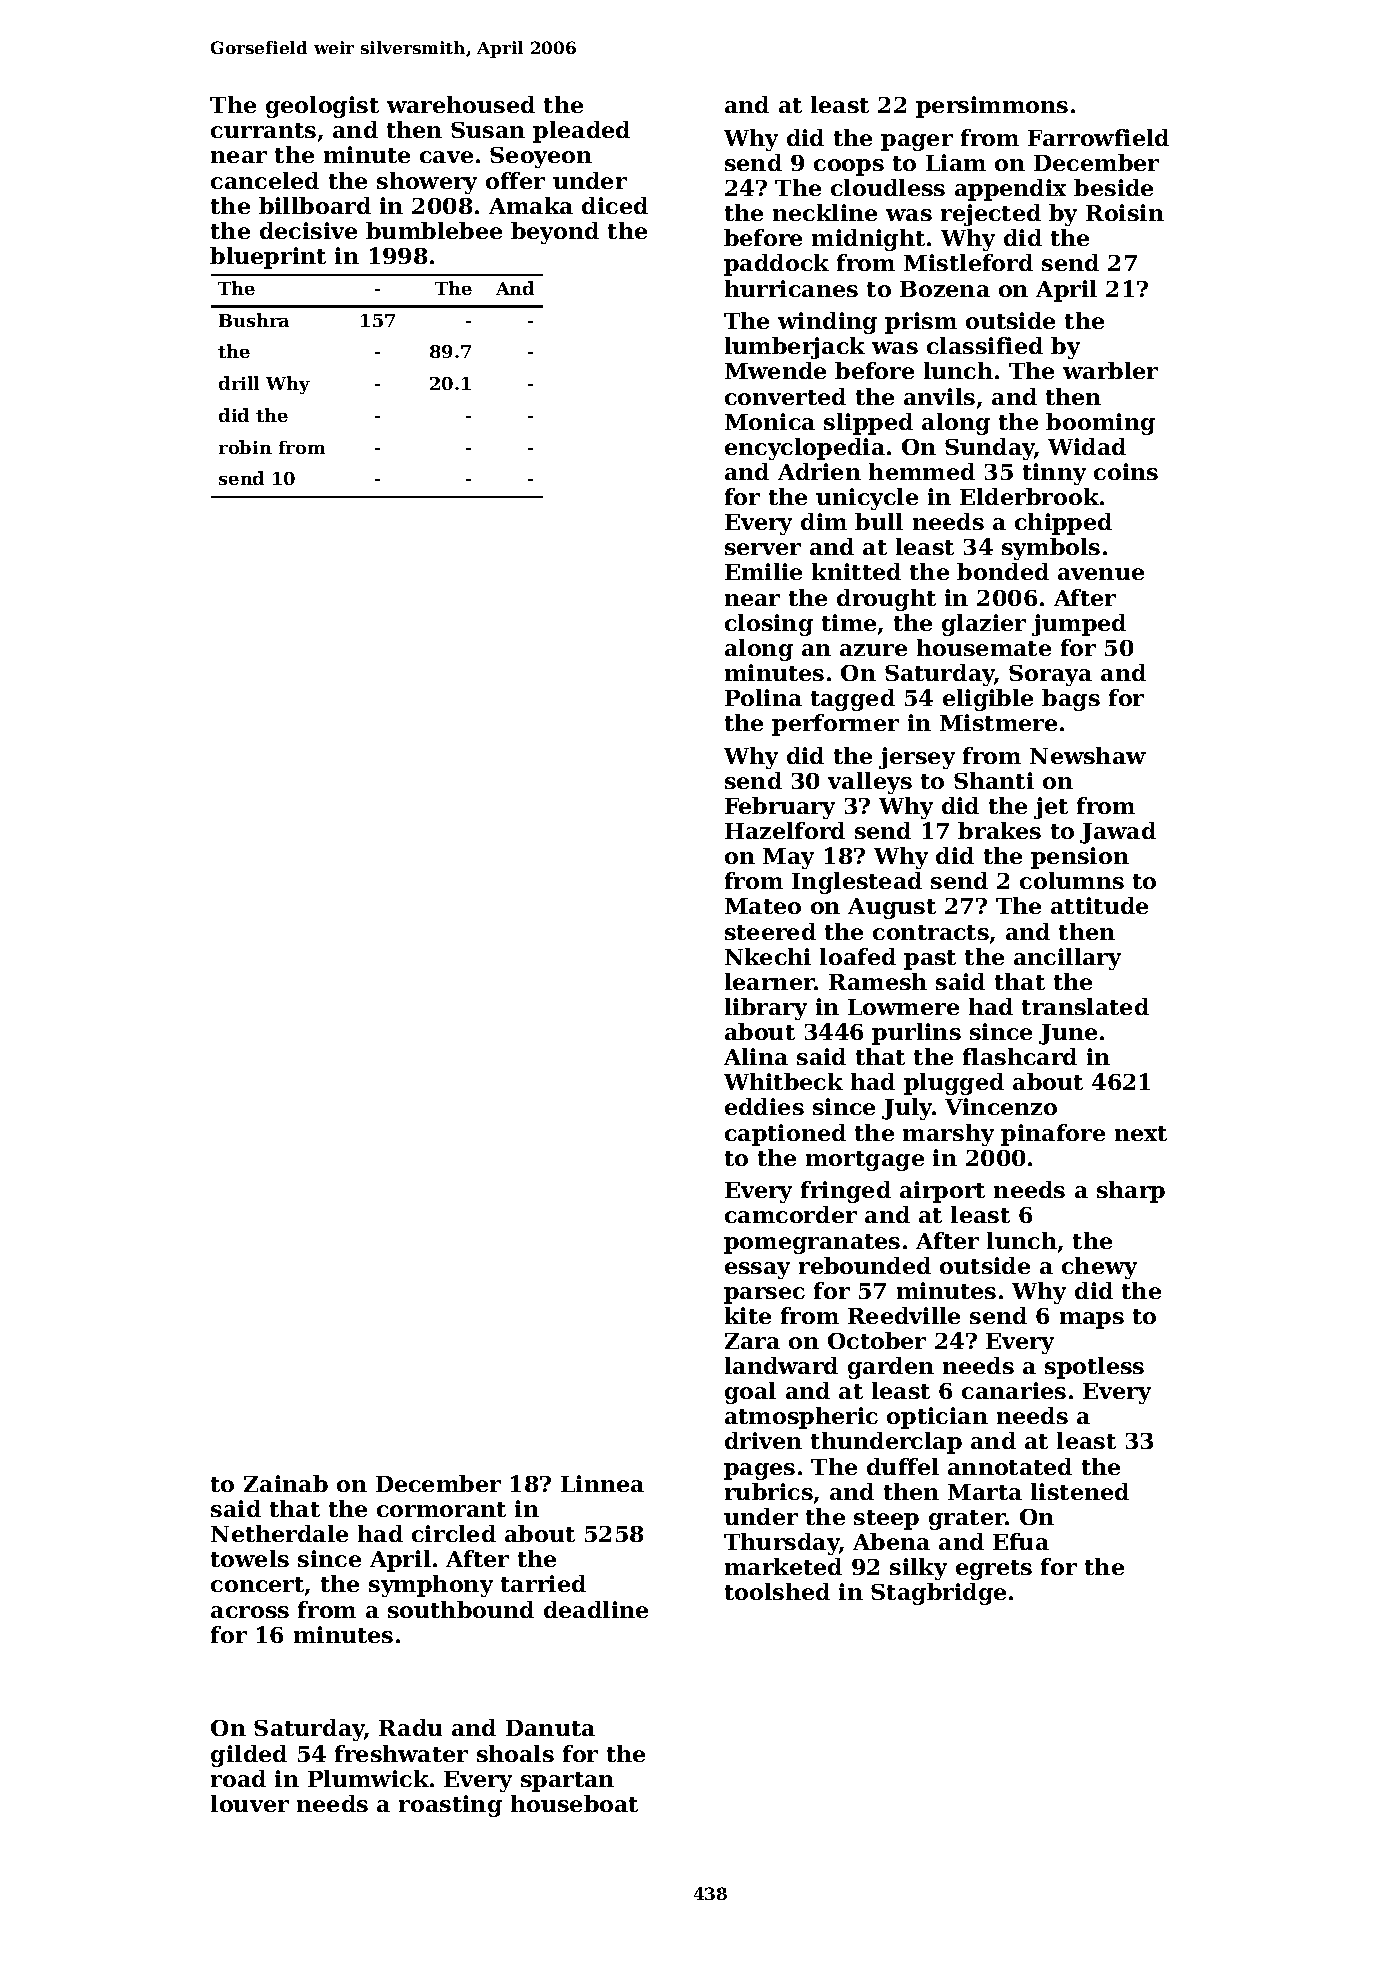 This screenshot has width=1386, height=1969. What do you see at coordinates (776, 265) in the screenshot?
I see `paddock` at bounding box center [776, 265].
